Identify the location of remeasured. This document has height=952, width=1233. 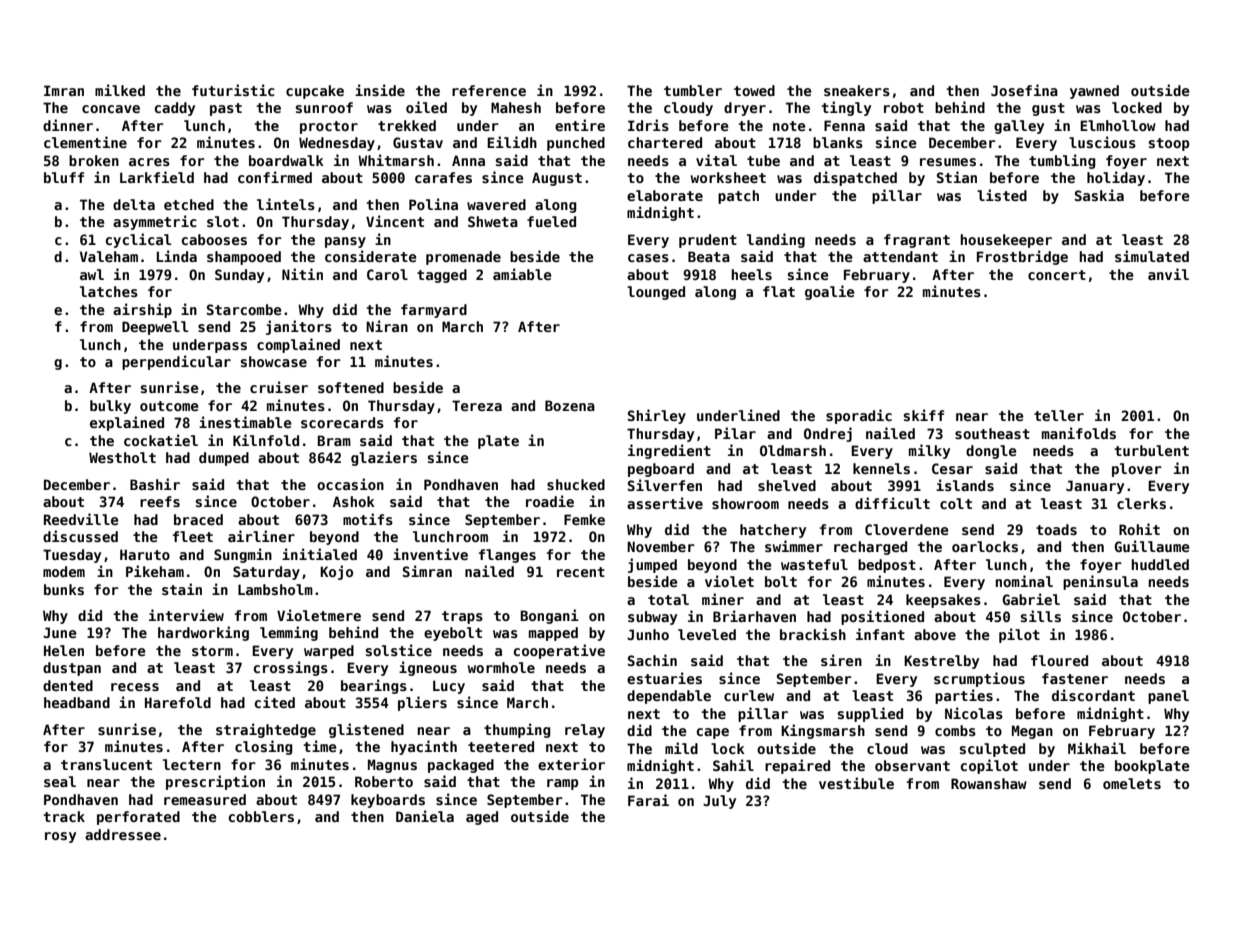
(205, 799).
